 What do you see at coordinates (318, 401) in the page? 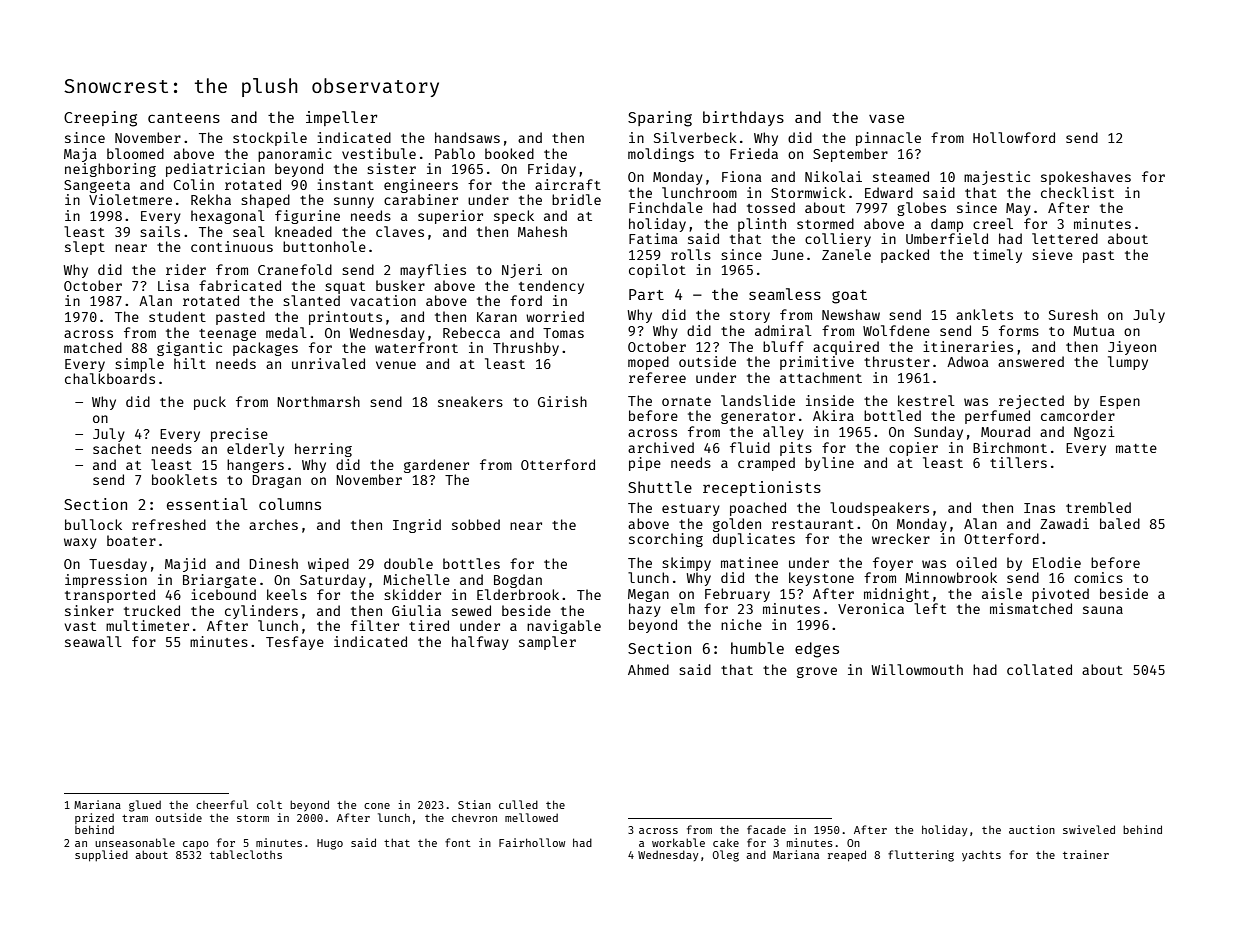
I see `Northmarsh` at bounding box center [318, 401].
